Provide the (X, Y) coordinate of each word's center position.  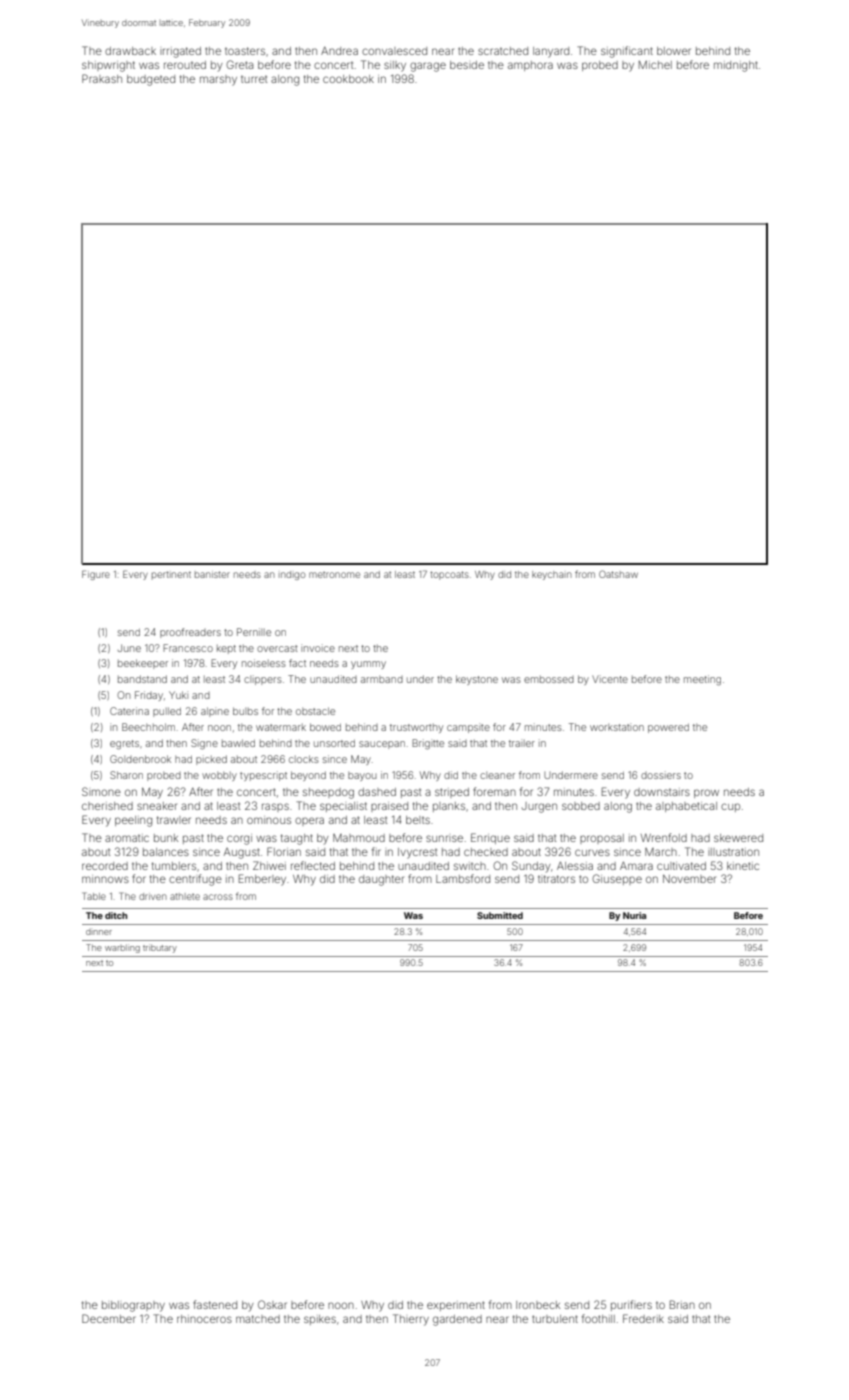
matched (258, 1319)
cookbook (348, 79)
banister (212, 574)
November (689, 879)
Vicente (610, 679)
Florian (284, 851)
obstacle (315, 711)
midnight (736, 66)
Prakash (102, 78)
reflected (313, 865)
